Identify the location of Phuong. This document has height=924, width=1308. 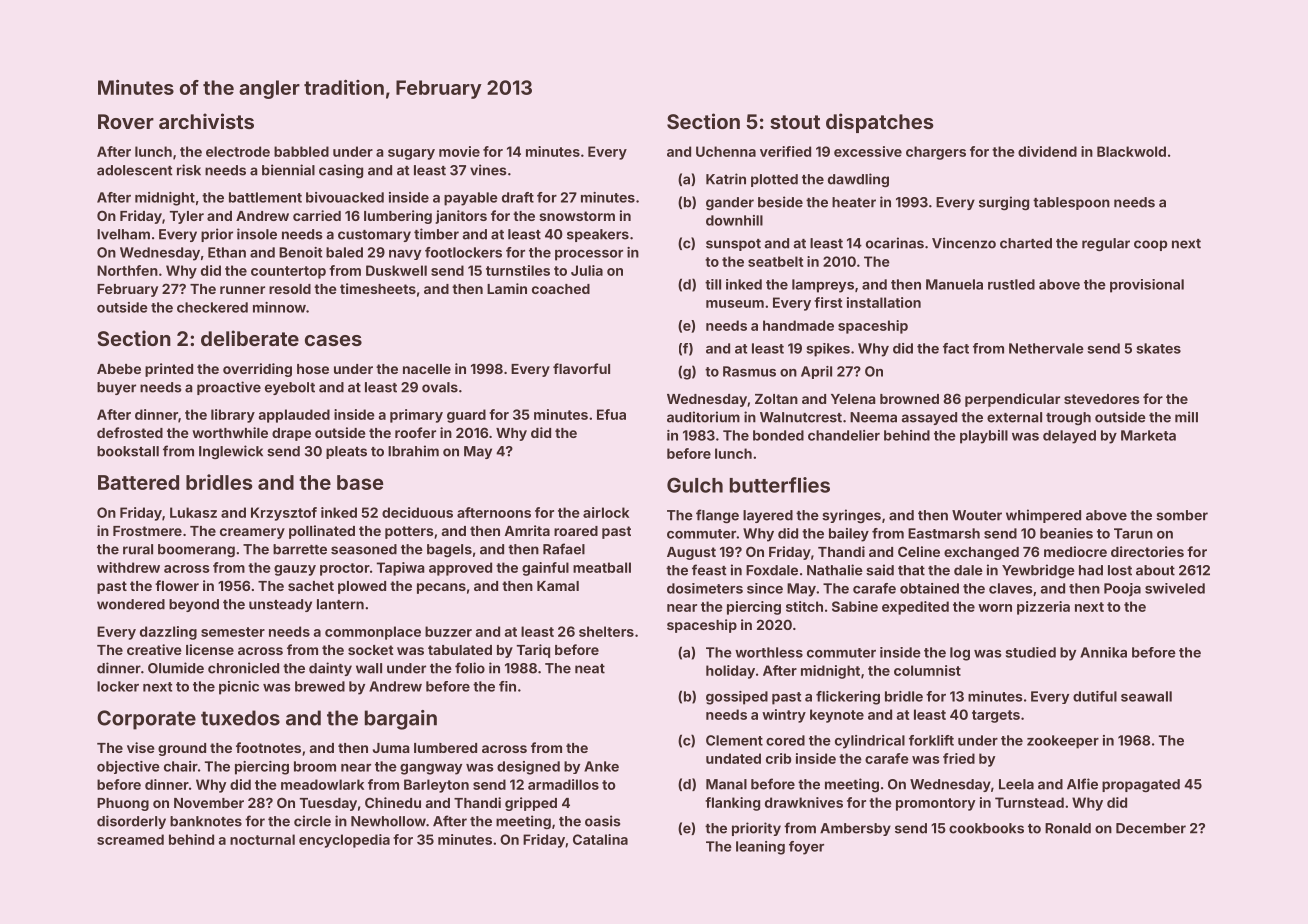
(123, 804).
